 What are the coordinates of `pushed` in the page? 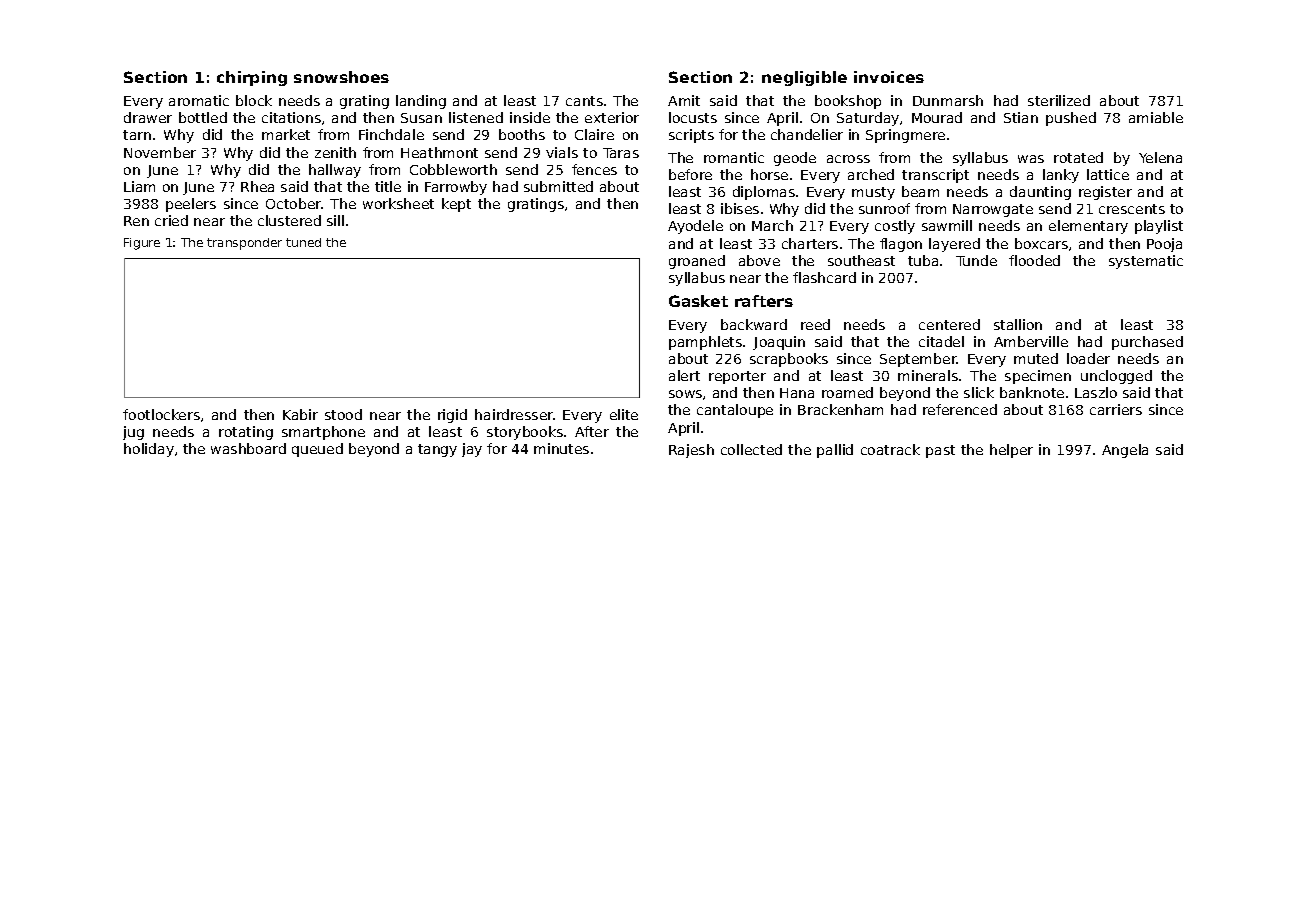 It's located at (1071, 119).
